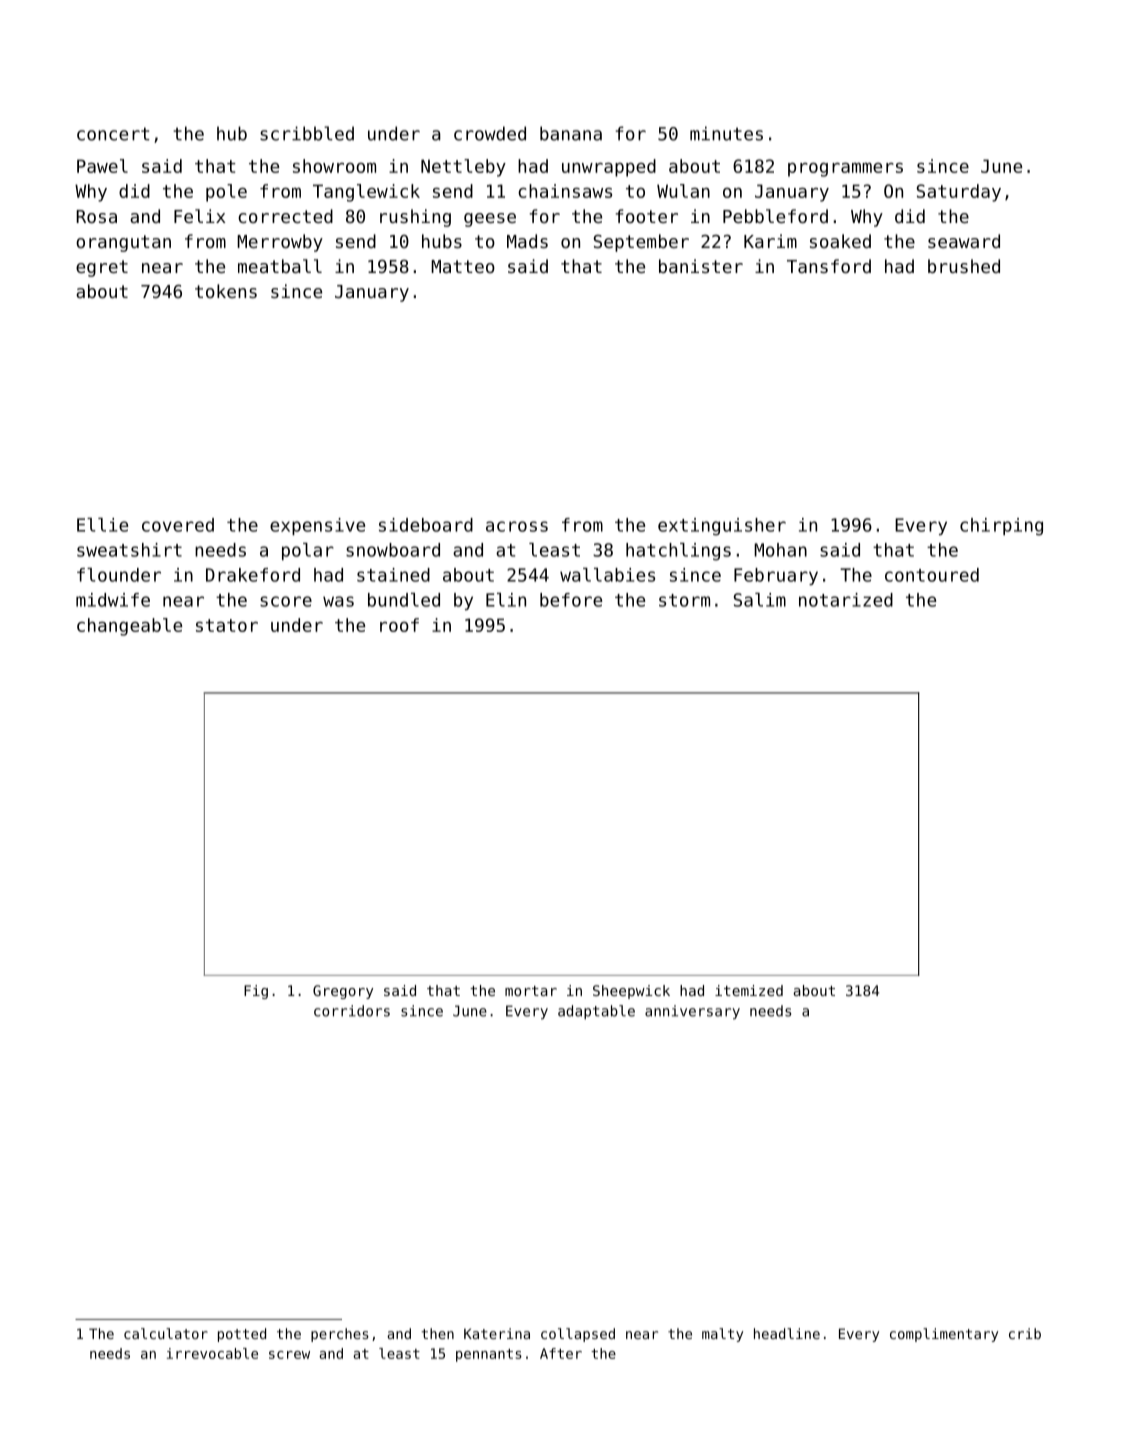 The image size is (1123, 1453). I want to click on corridors, so click(352, 1011).
